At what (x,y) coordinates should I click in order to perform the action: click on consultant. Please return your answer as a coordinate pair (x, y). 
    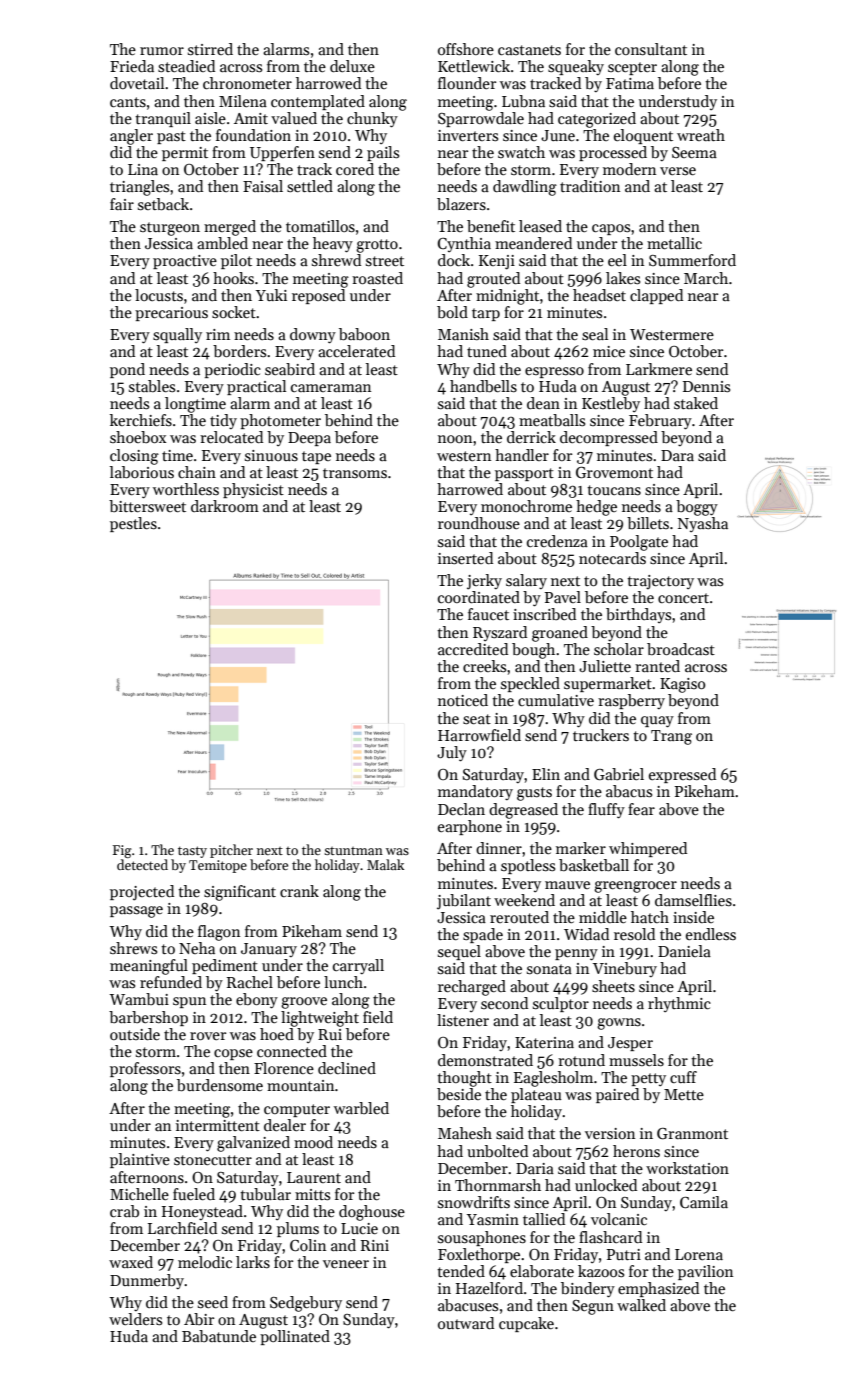
    Looking at the image, I should click on (651, 49).
